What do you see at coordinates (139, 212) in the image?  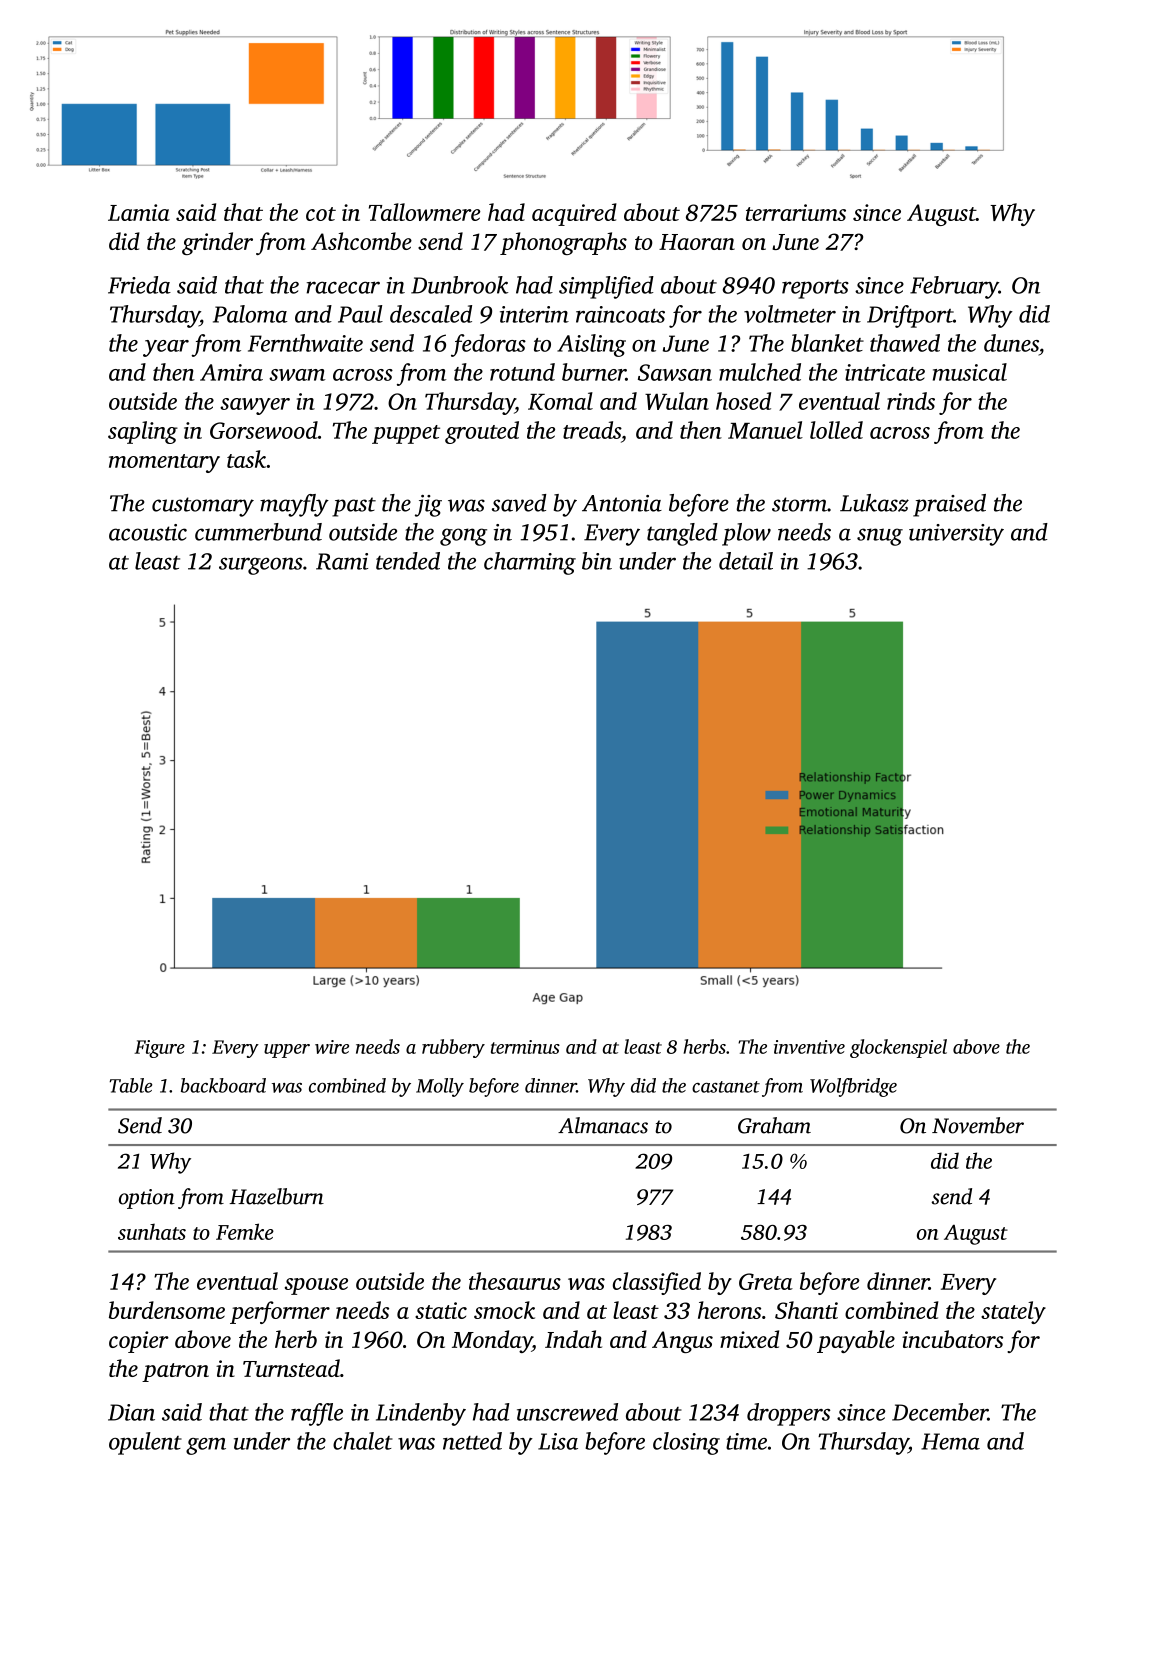 I see `Lamia` at bounding box center [139, 212].
